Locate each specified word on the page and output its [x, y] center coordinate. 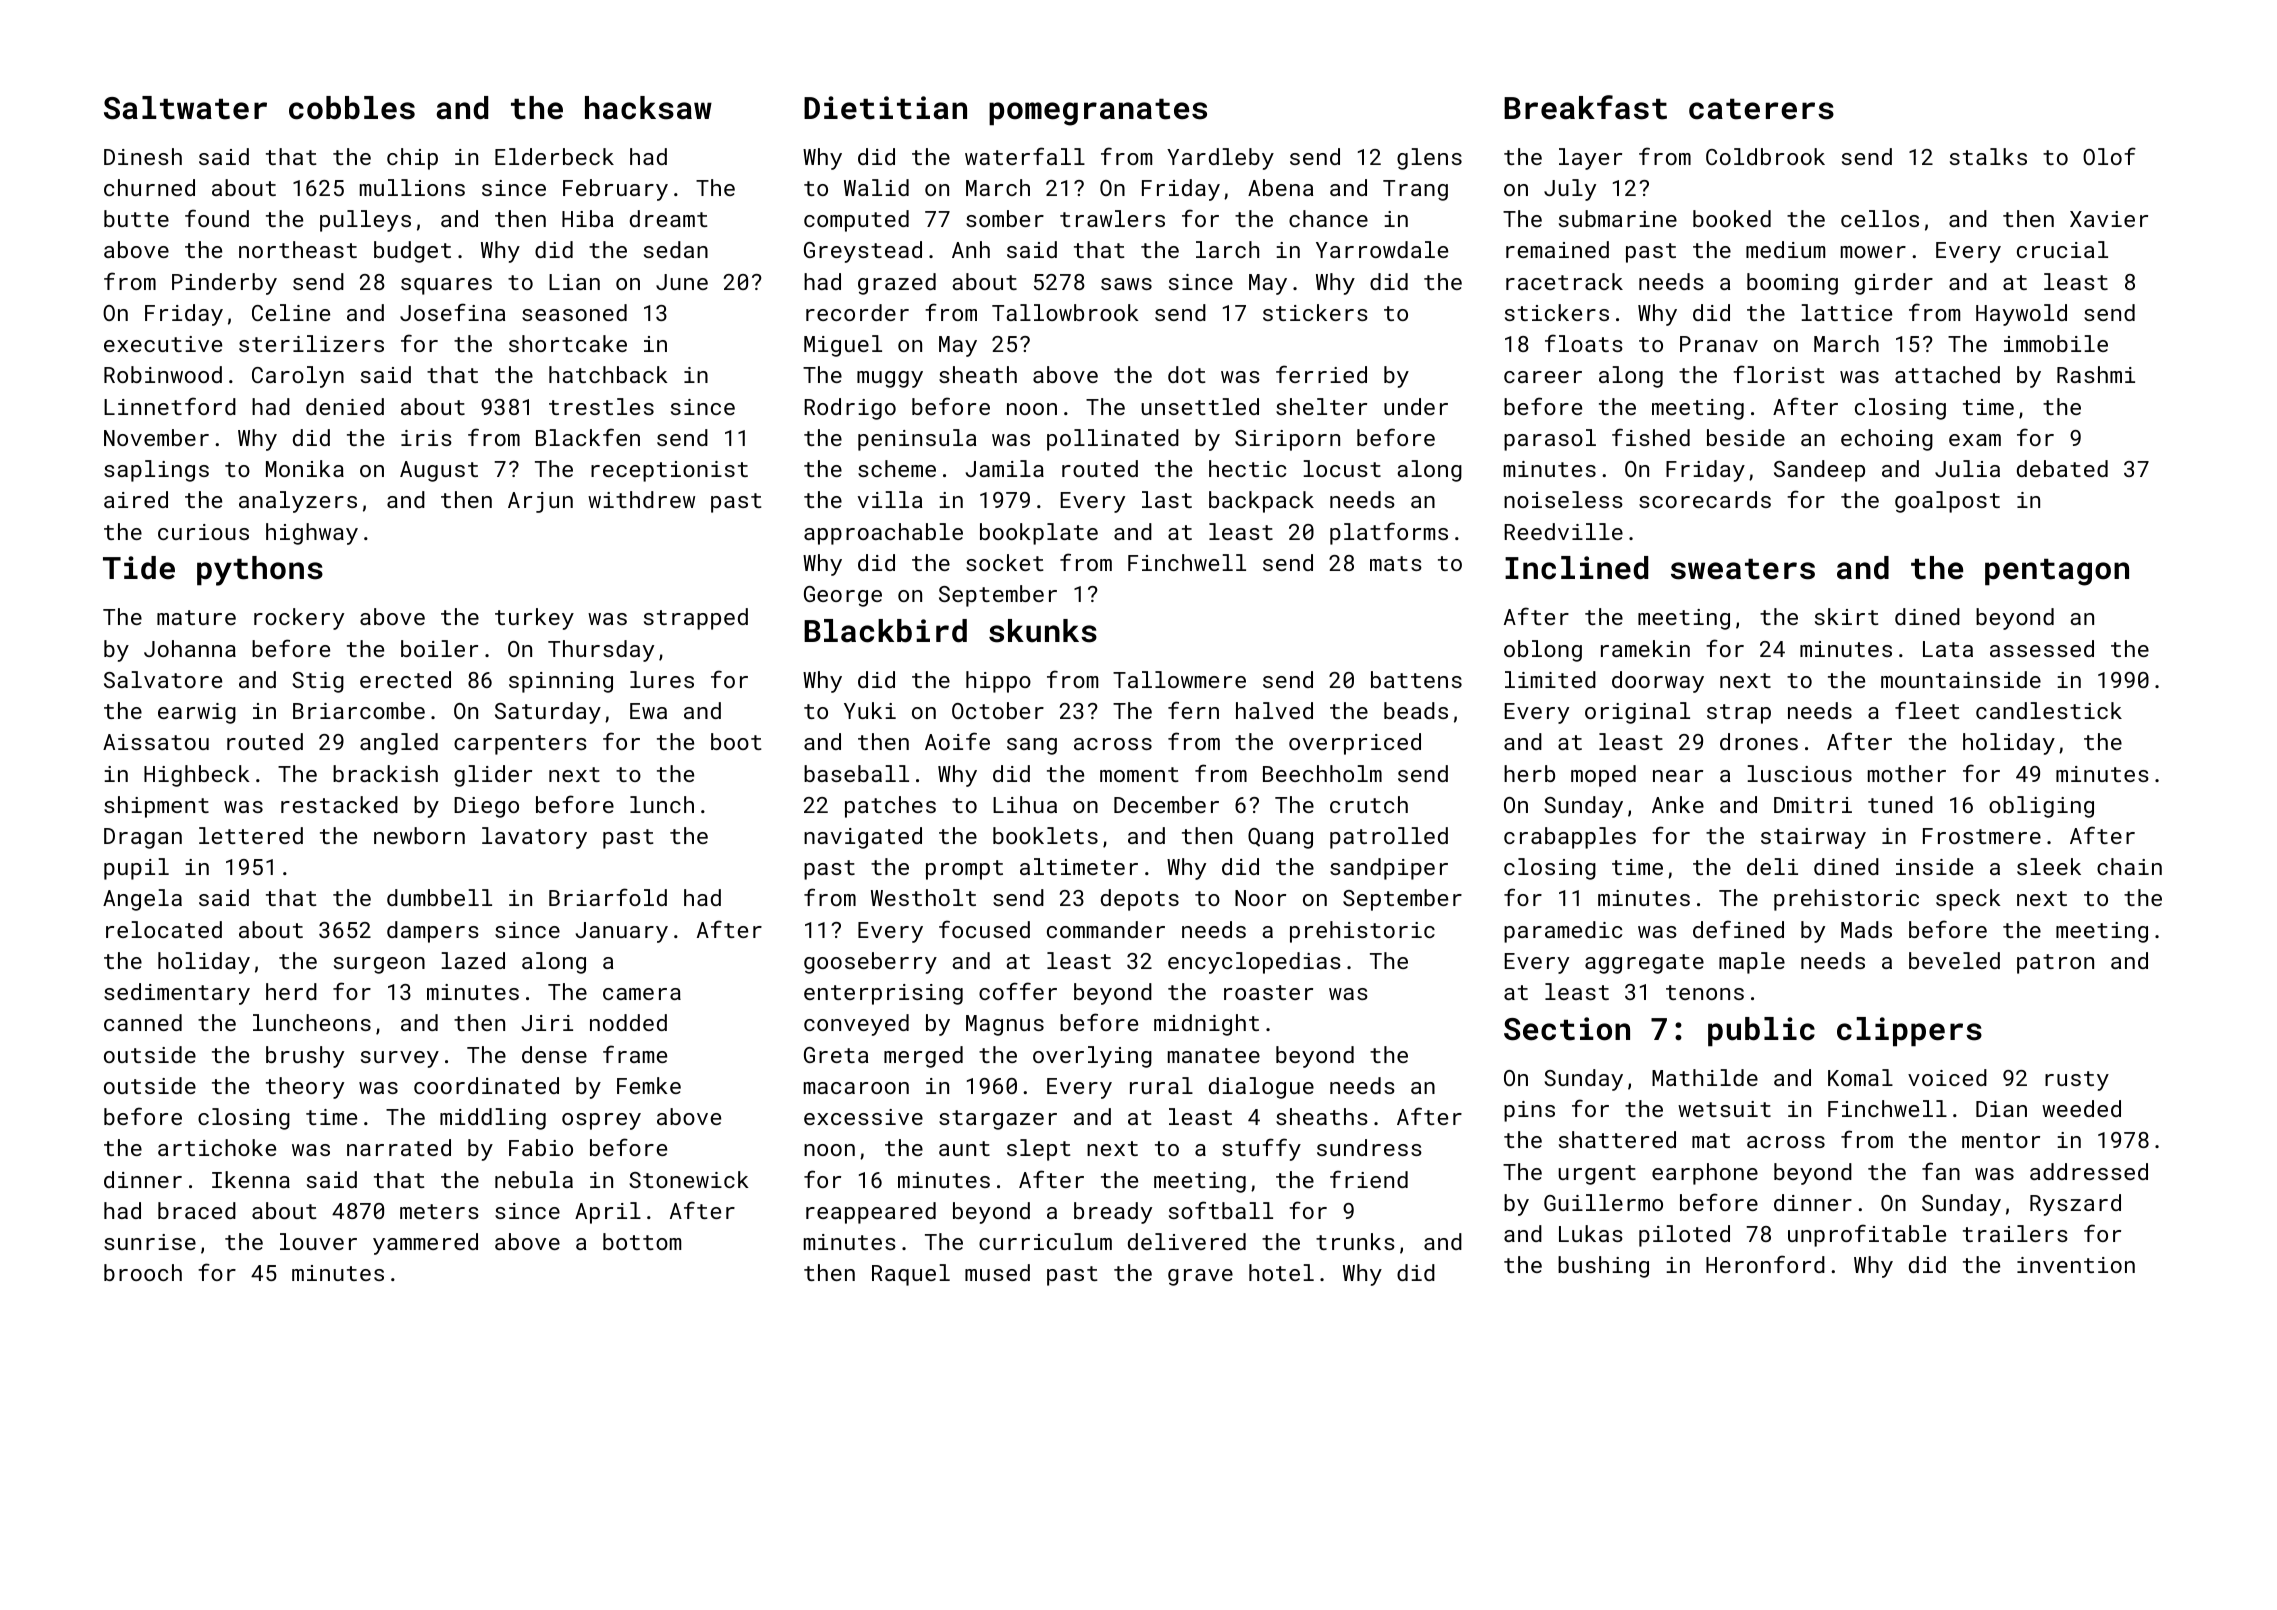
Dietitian [885, 108]
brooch [143, 1272]
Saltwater [185, 108]
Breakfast [1585, 107]
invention [2076, 1265]
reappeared [871, 1213]
